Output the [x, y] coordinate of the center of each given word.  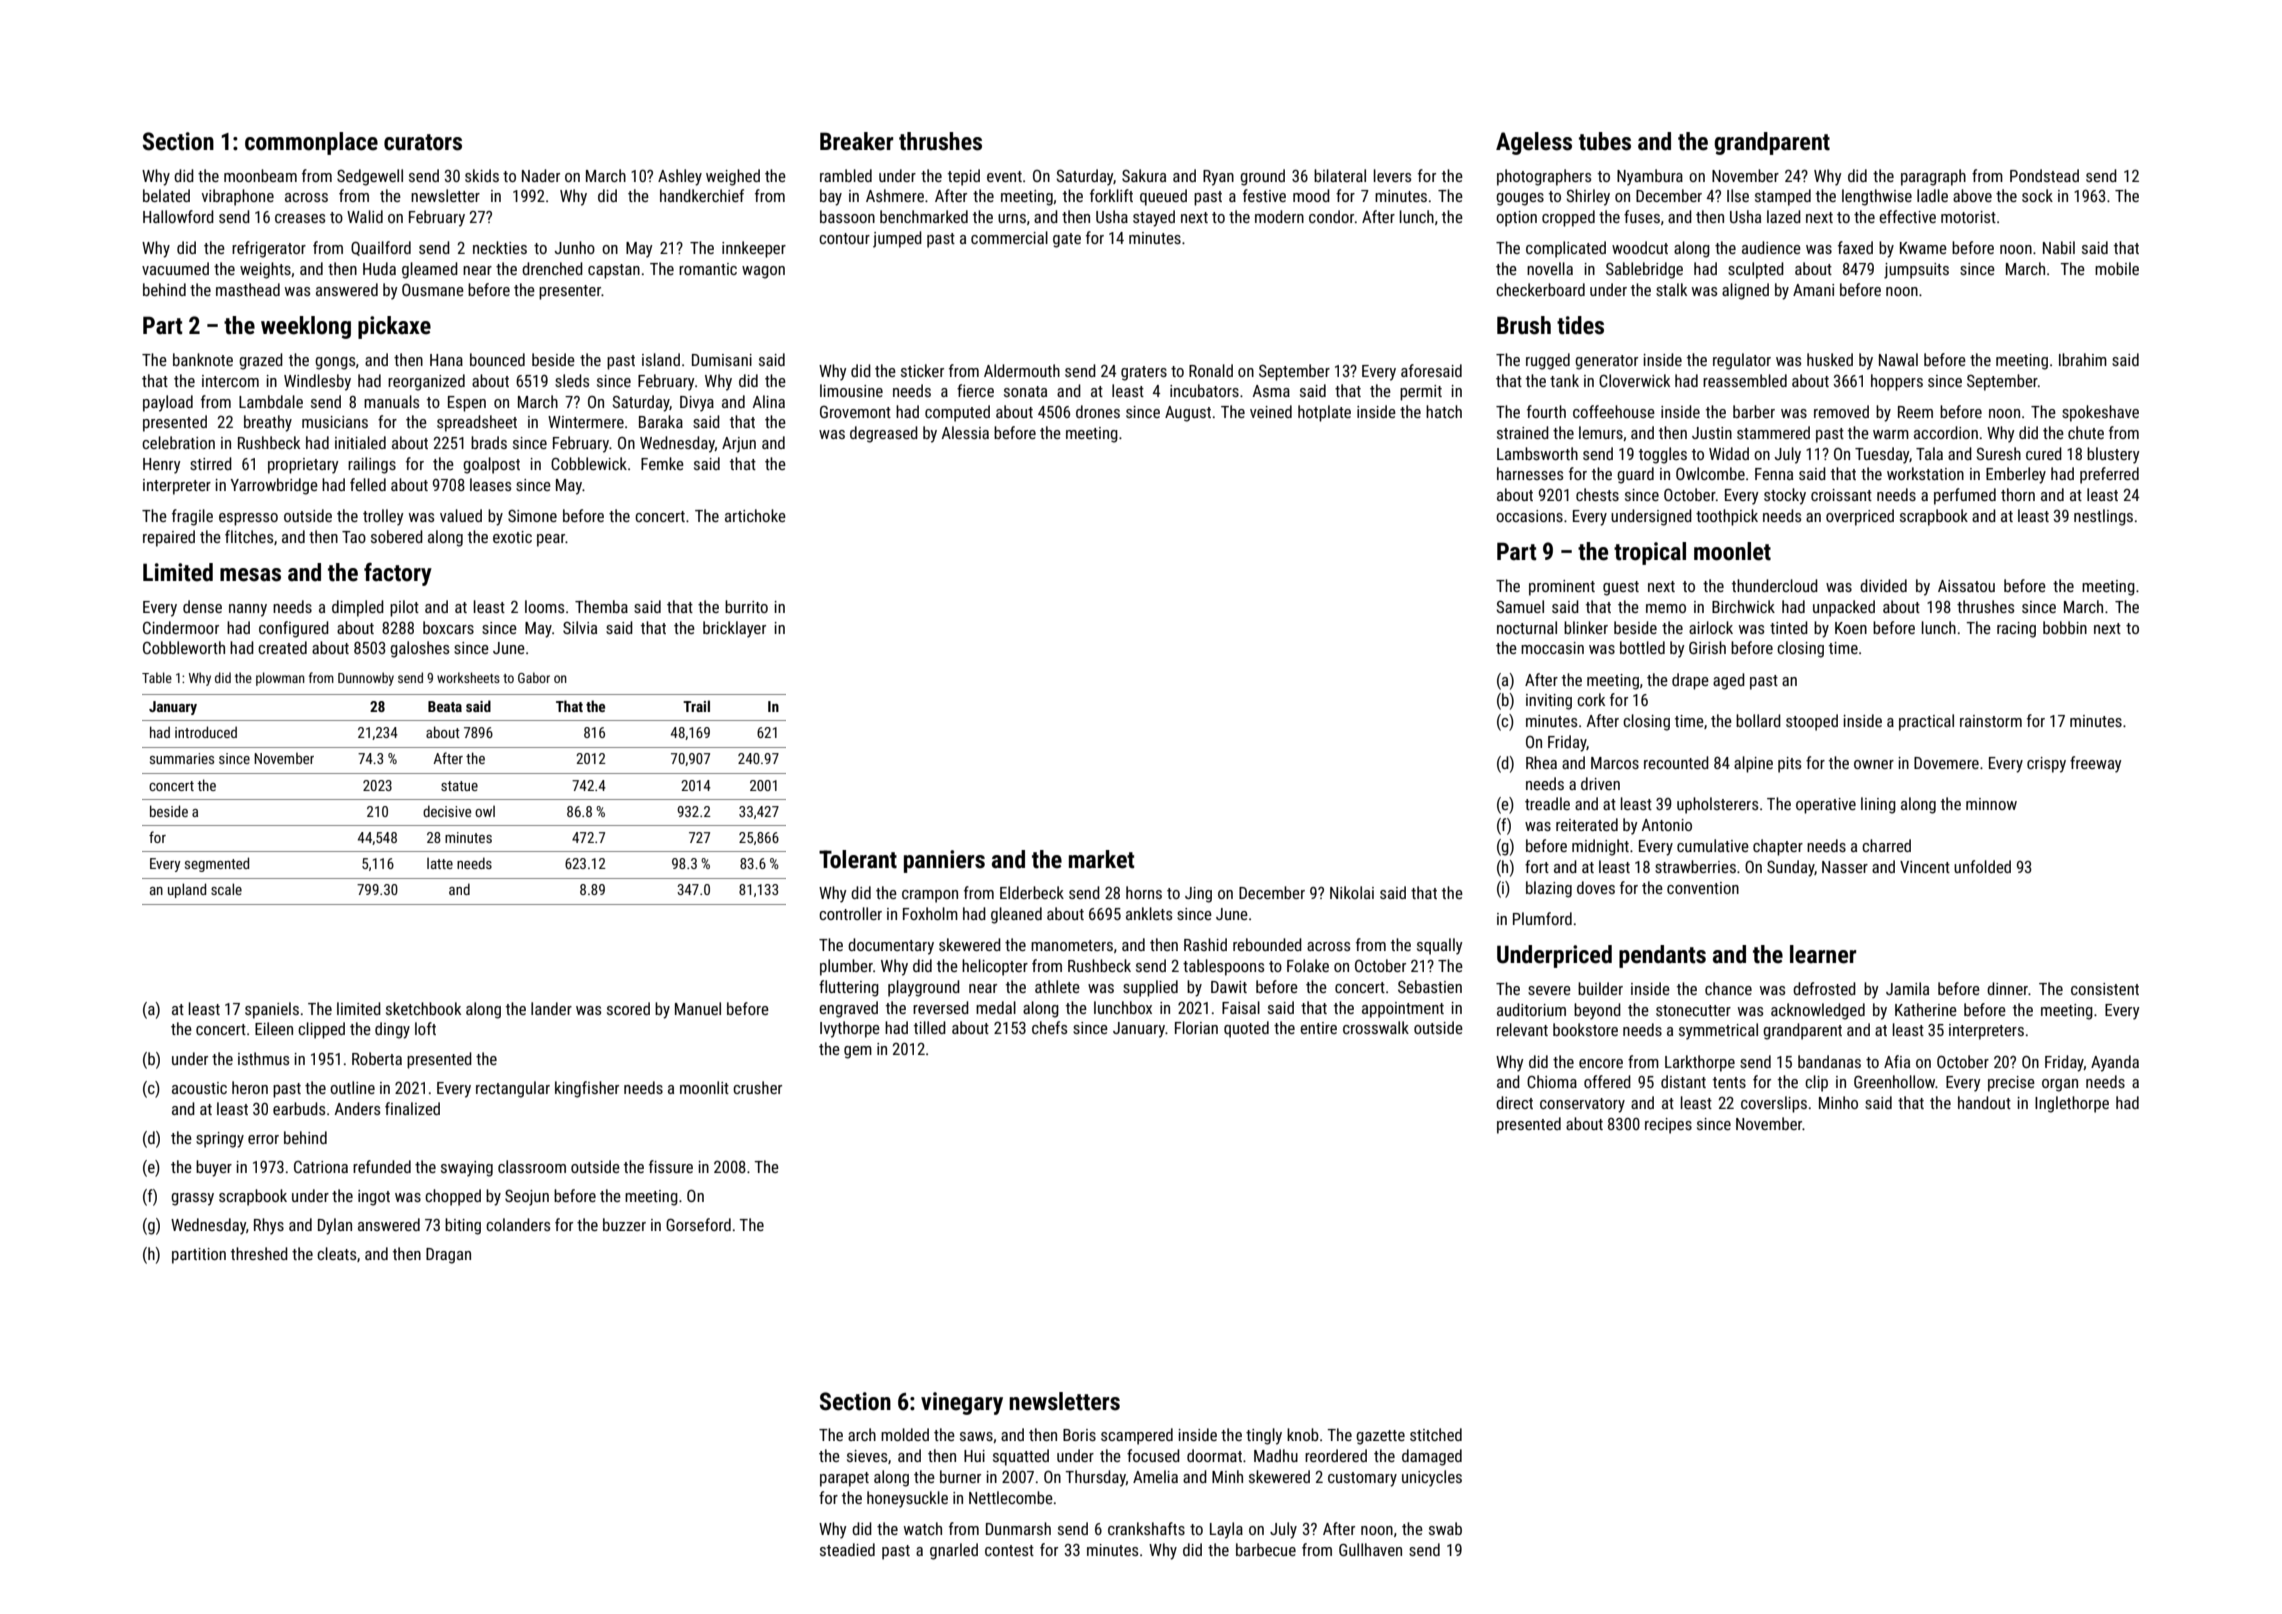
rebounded [1267, 944]
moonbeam [260, 175]
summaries [182, 758]
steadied [847, 1549]
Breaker [856, 141]
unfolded [1982, 866]
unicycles [1432, 1478]
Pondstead [2044, 175]
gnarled [954, 1551]
